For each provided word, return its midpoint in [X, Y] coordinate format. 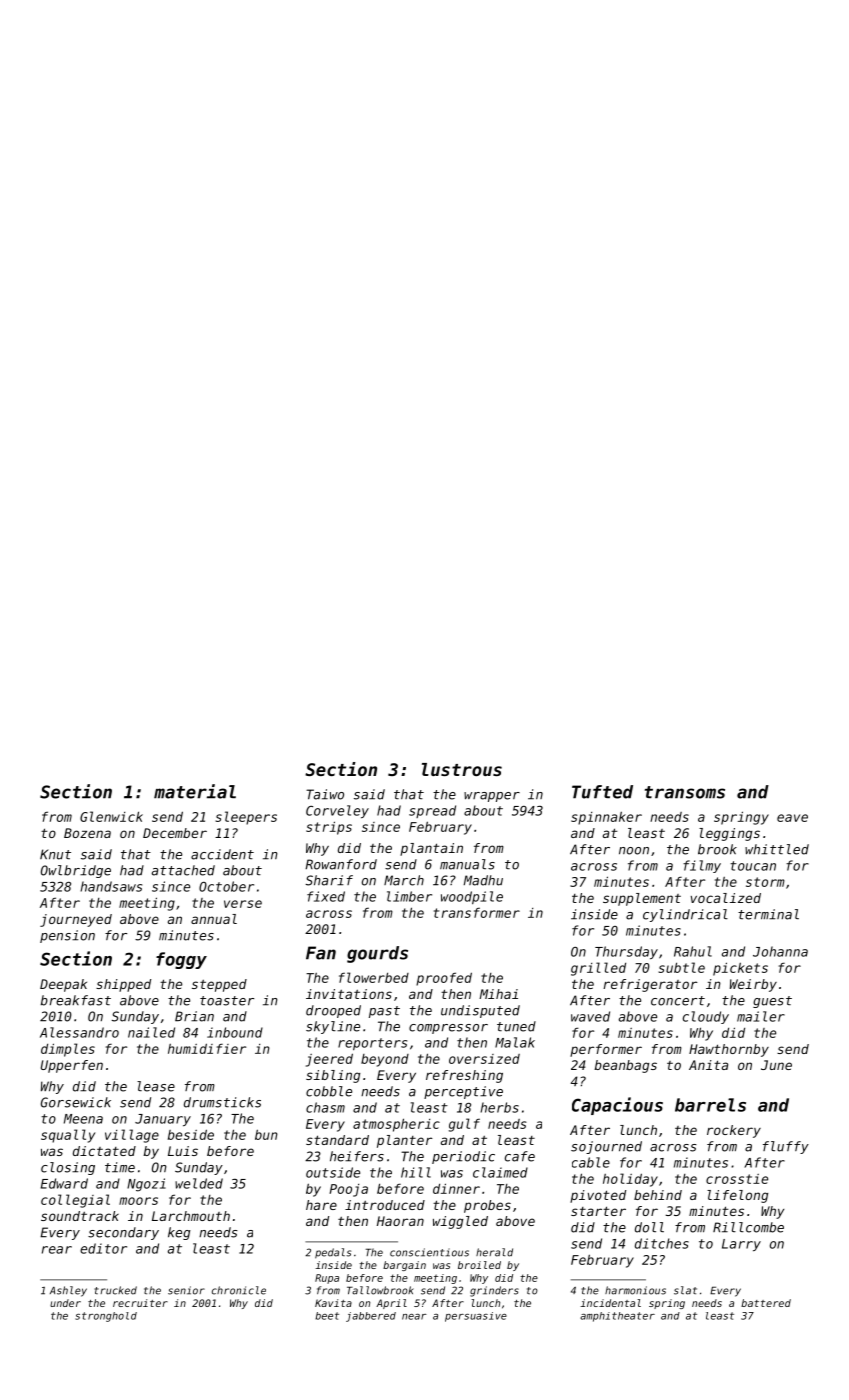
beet [327, 1316]
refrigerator [650, 985]
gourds [377, 954]
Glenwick [111, 816]
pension [67, 936]
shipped [123, 985]
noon [634, 851]
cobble [329, 1091]
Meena [83, 1119]
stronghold [106, 1317]
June [776, 1065]
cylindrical [685, 915]
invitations [349, 994]
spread [432, 811]
